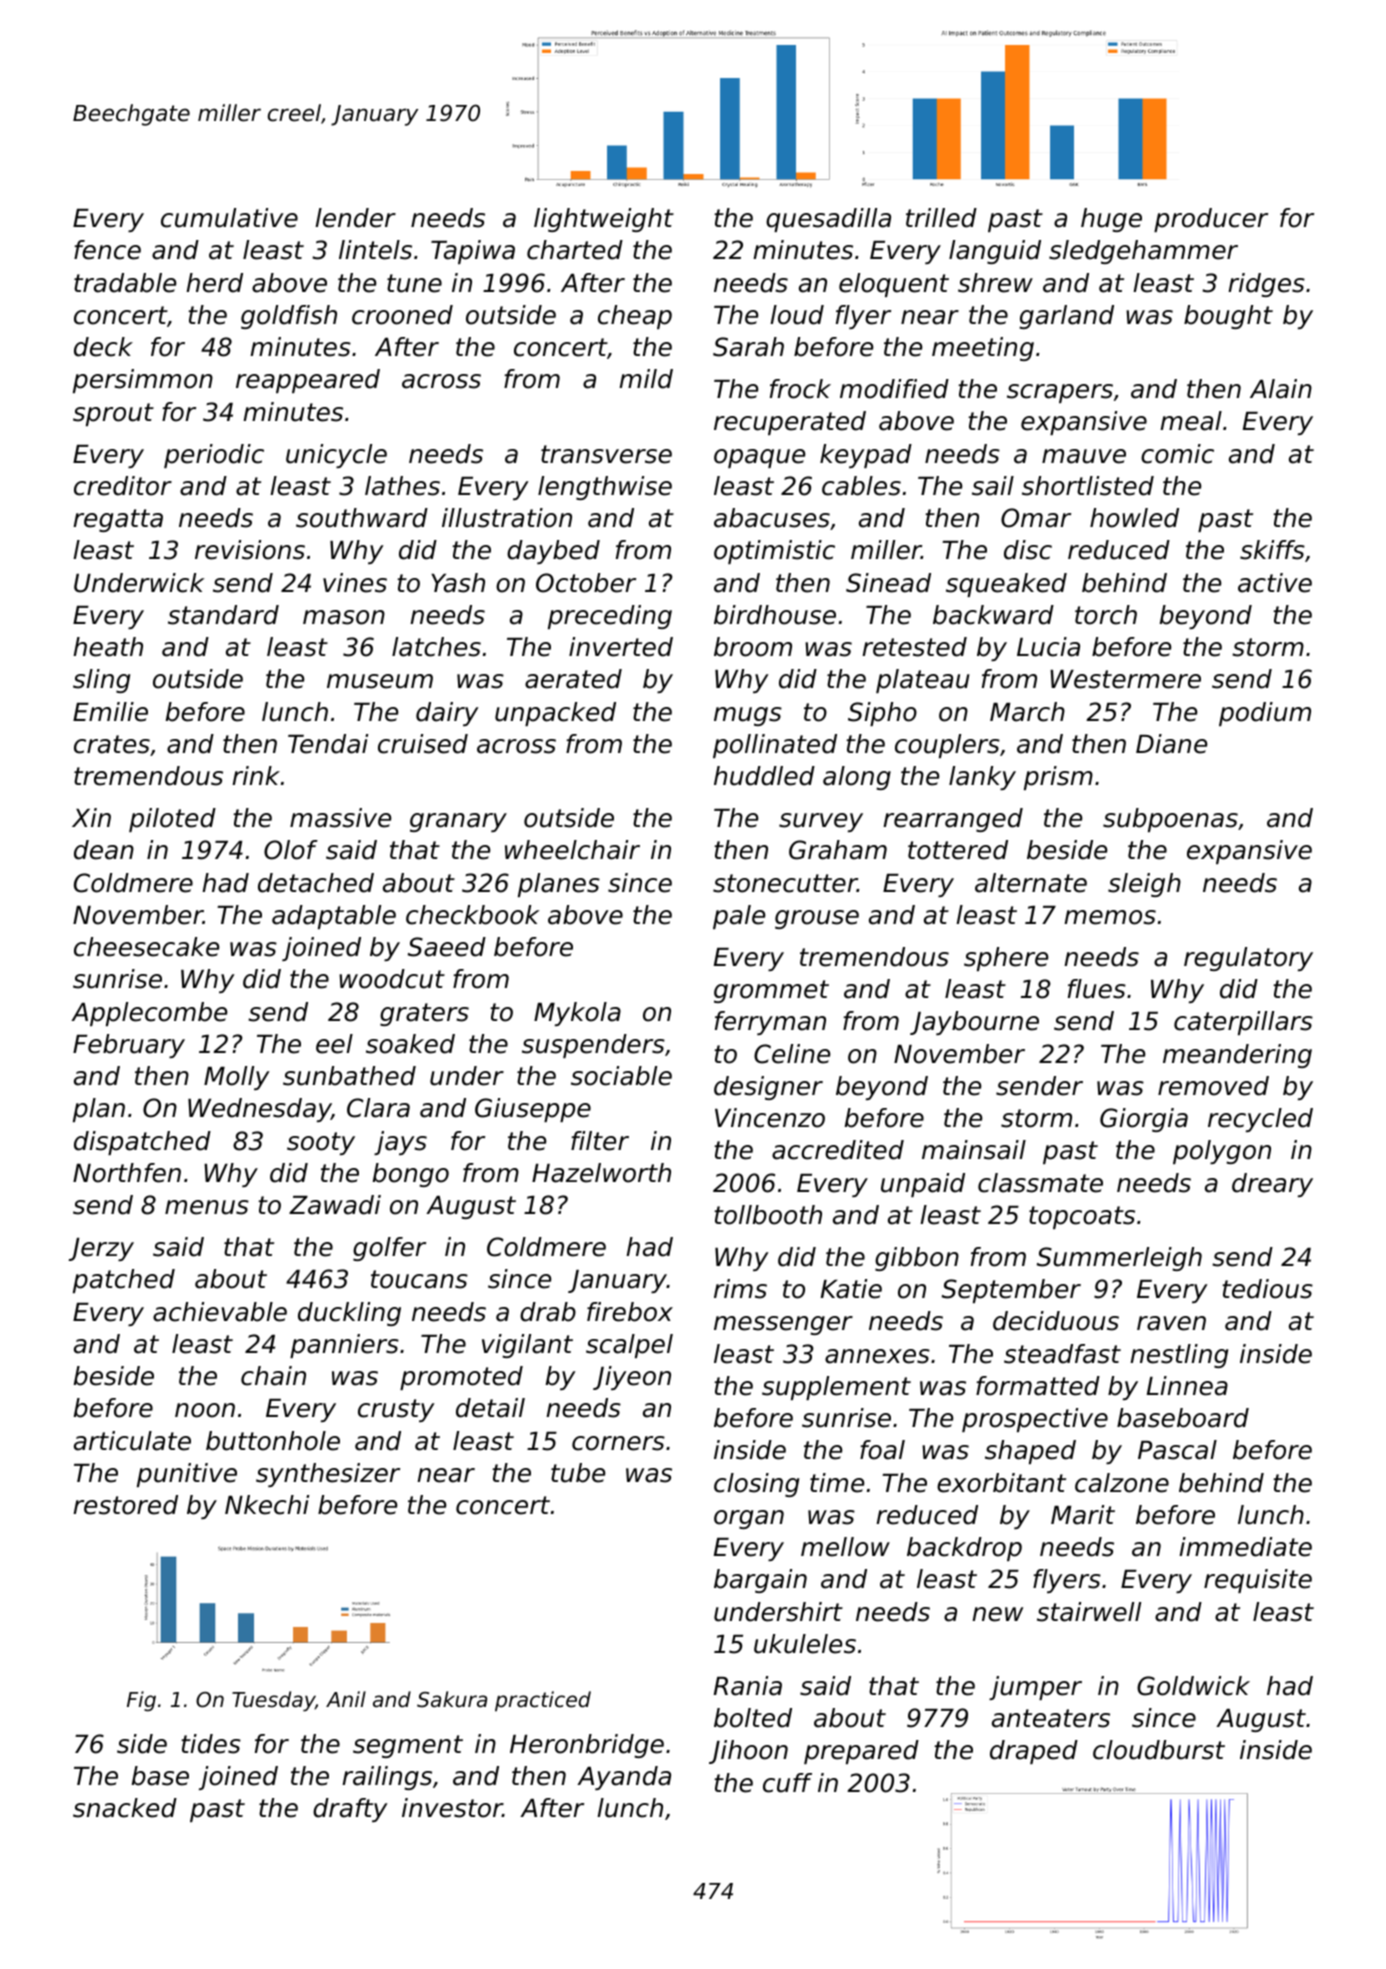 This document has height=1969, width=1386. Describe the element at coordinates (587, 1746) in the document. I see `Heronbridge` at that location.
